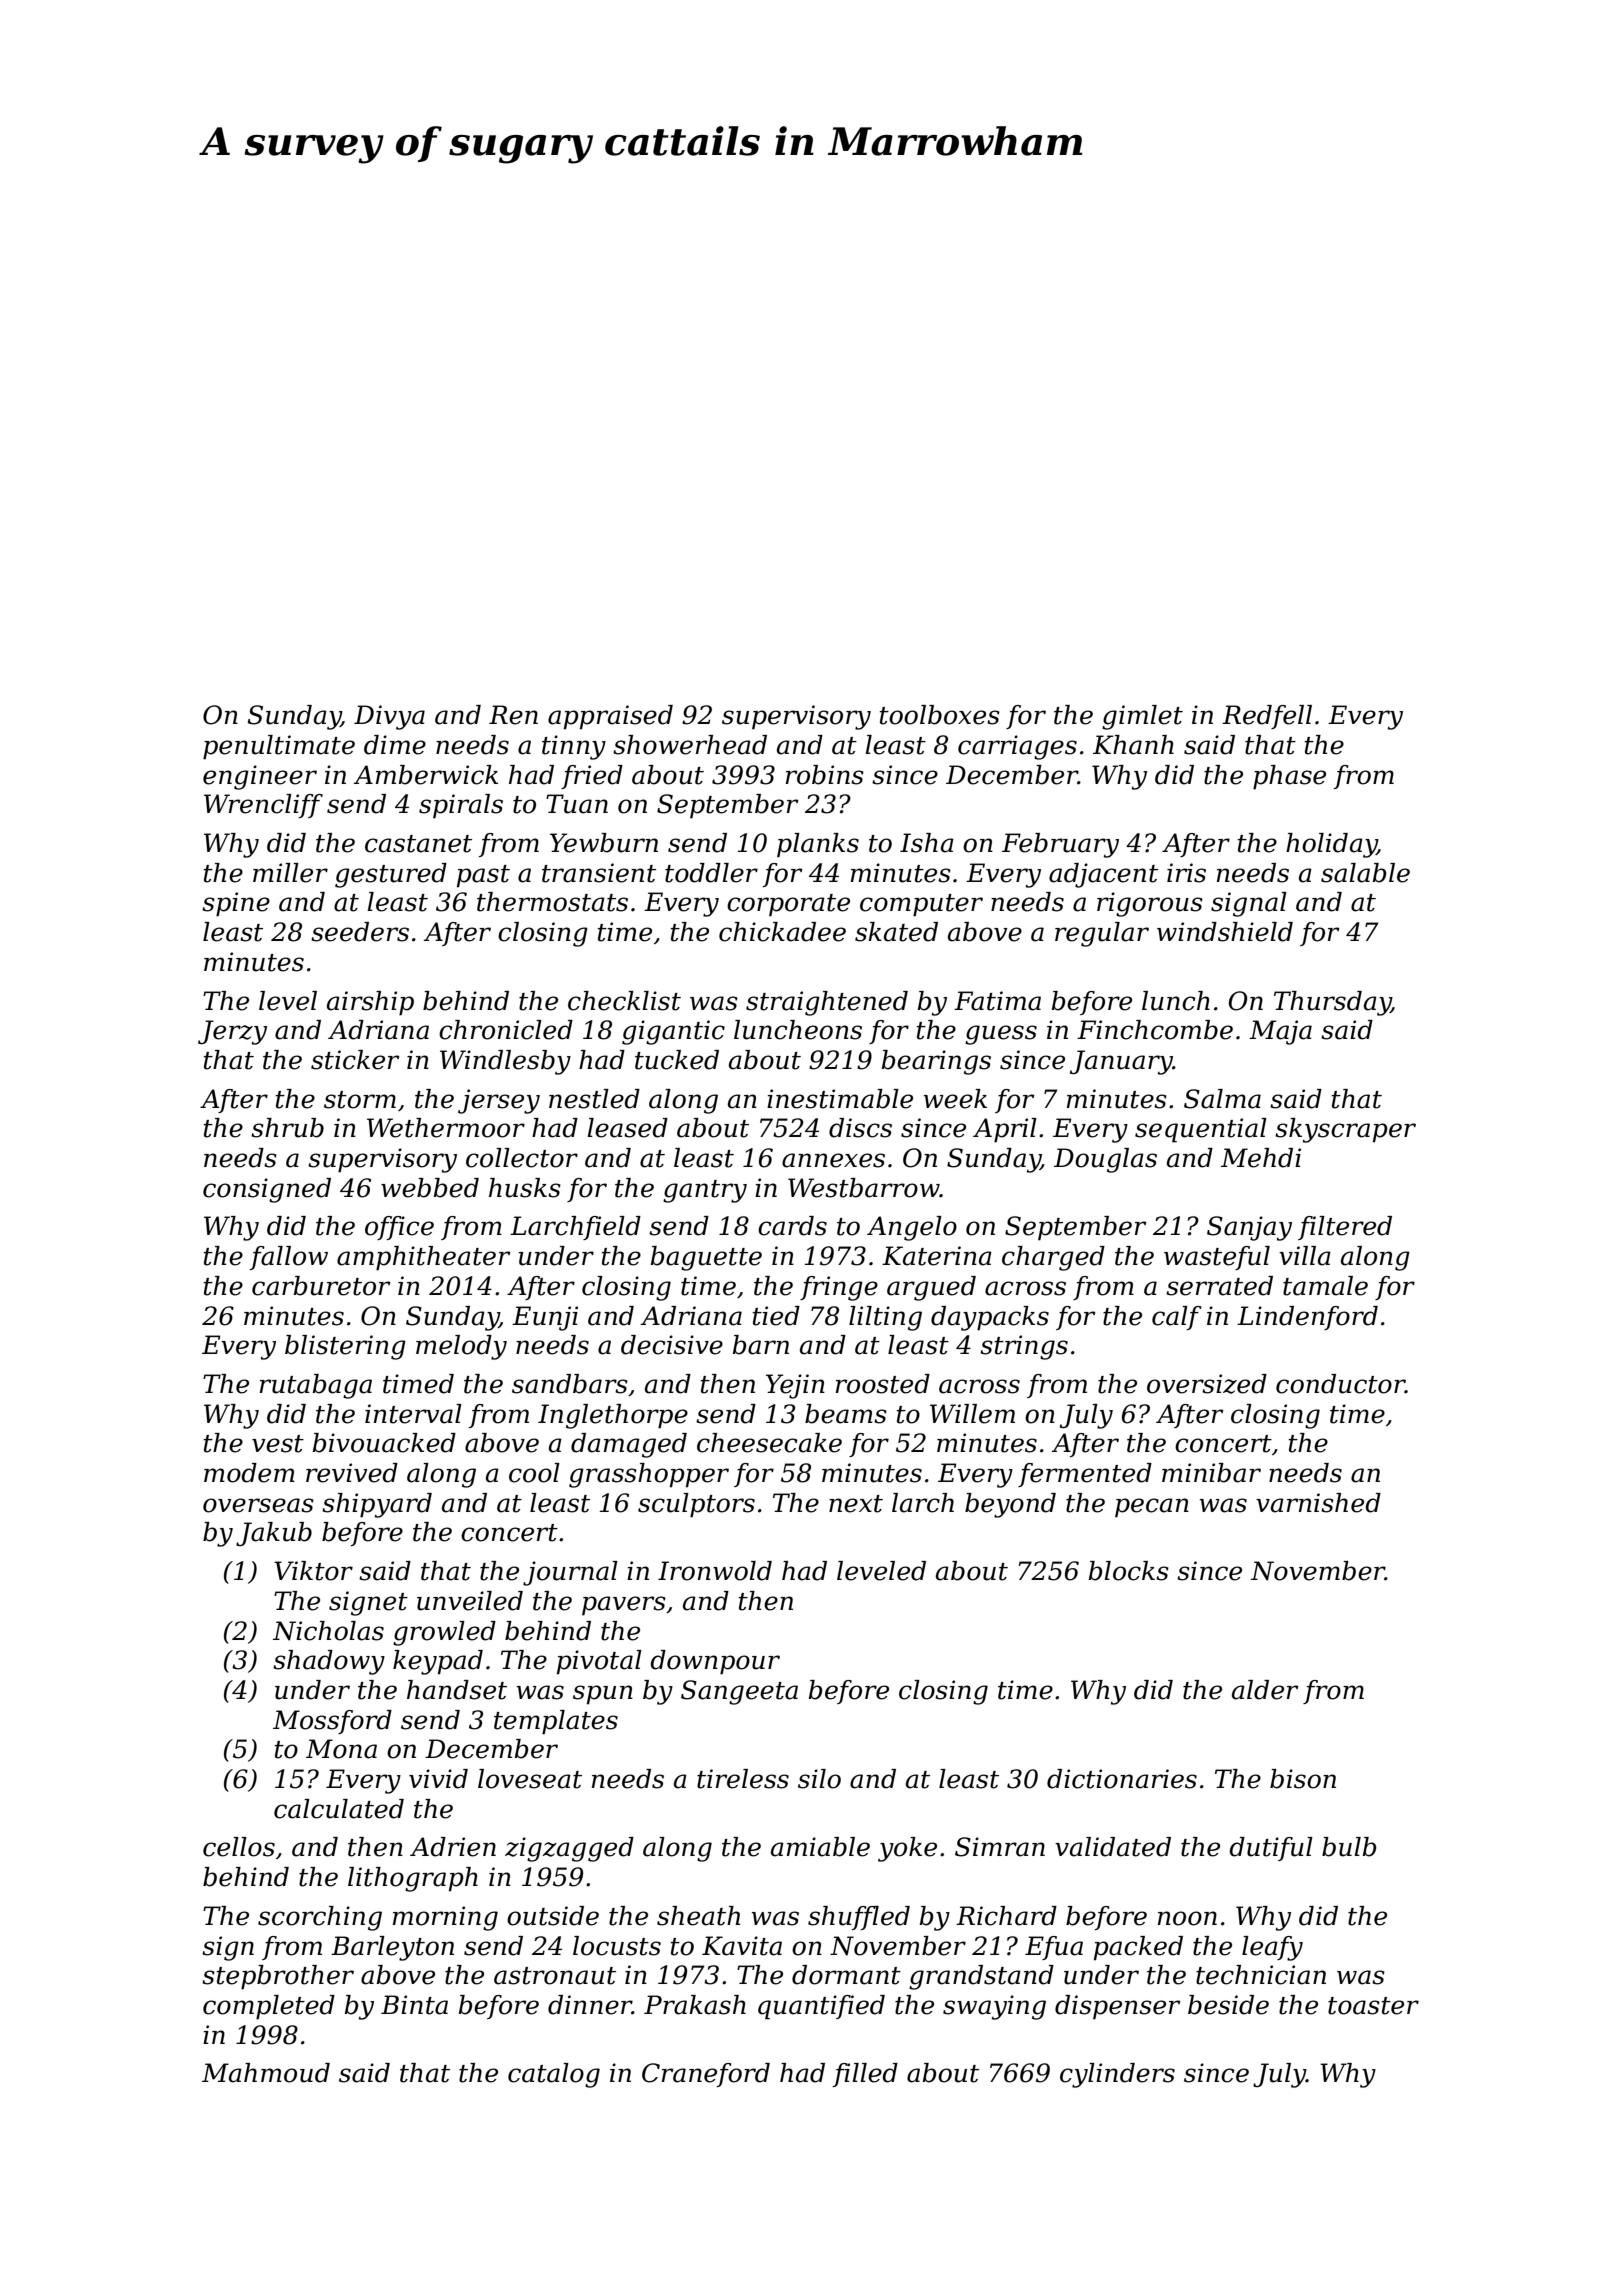 The image size is (1620, 2292). I want to click on Nicholas, so click(328, 1631).
